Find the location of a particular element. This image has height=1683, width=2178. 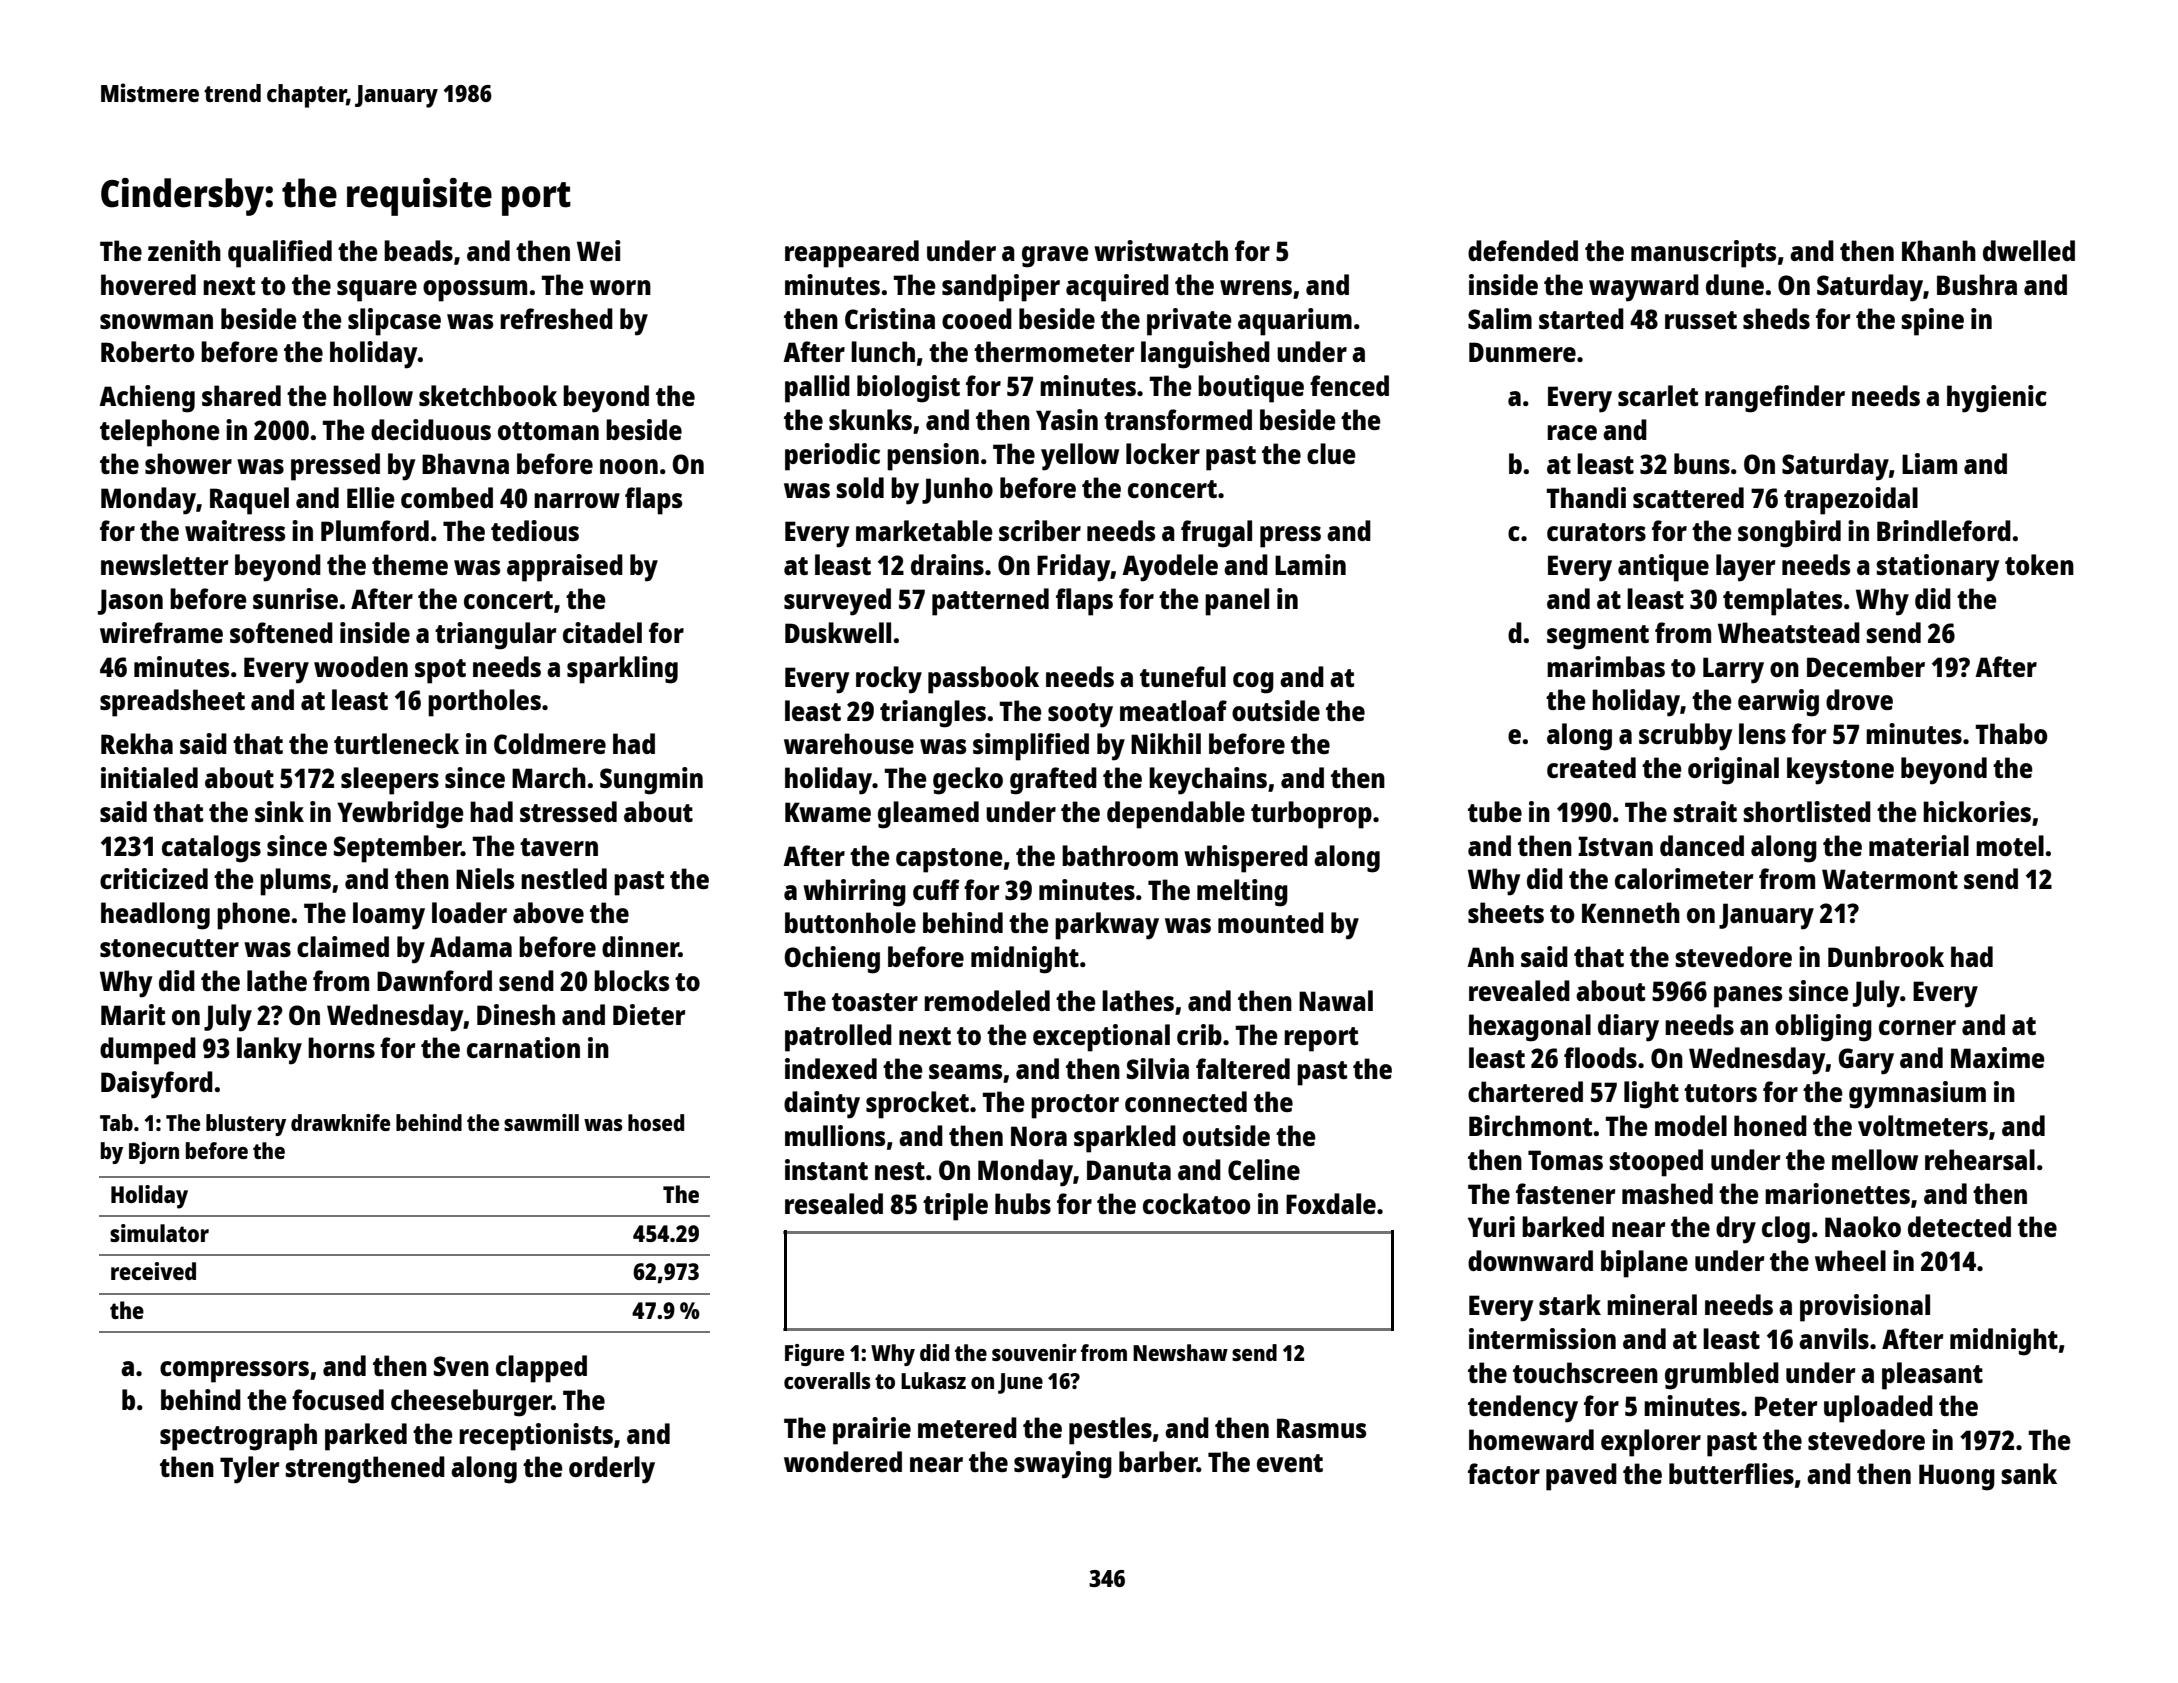

zenith is located at coordinates (184, 250).
